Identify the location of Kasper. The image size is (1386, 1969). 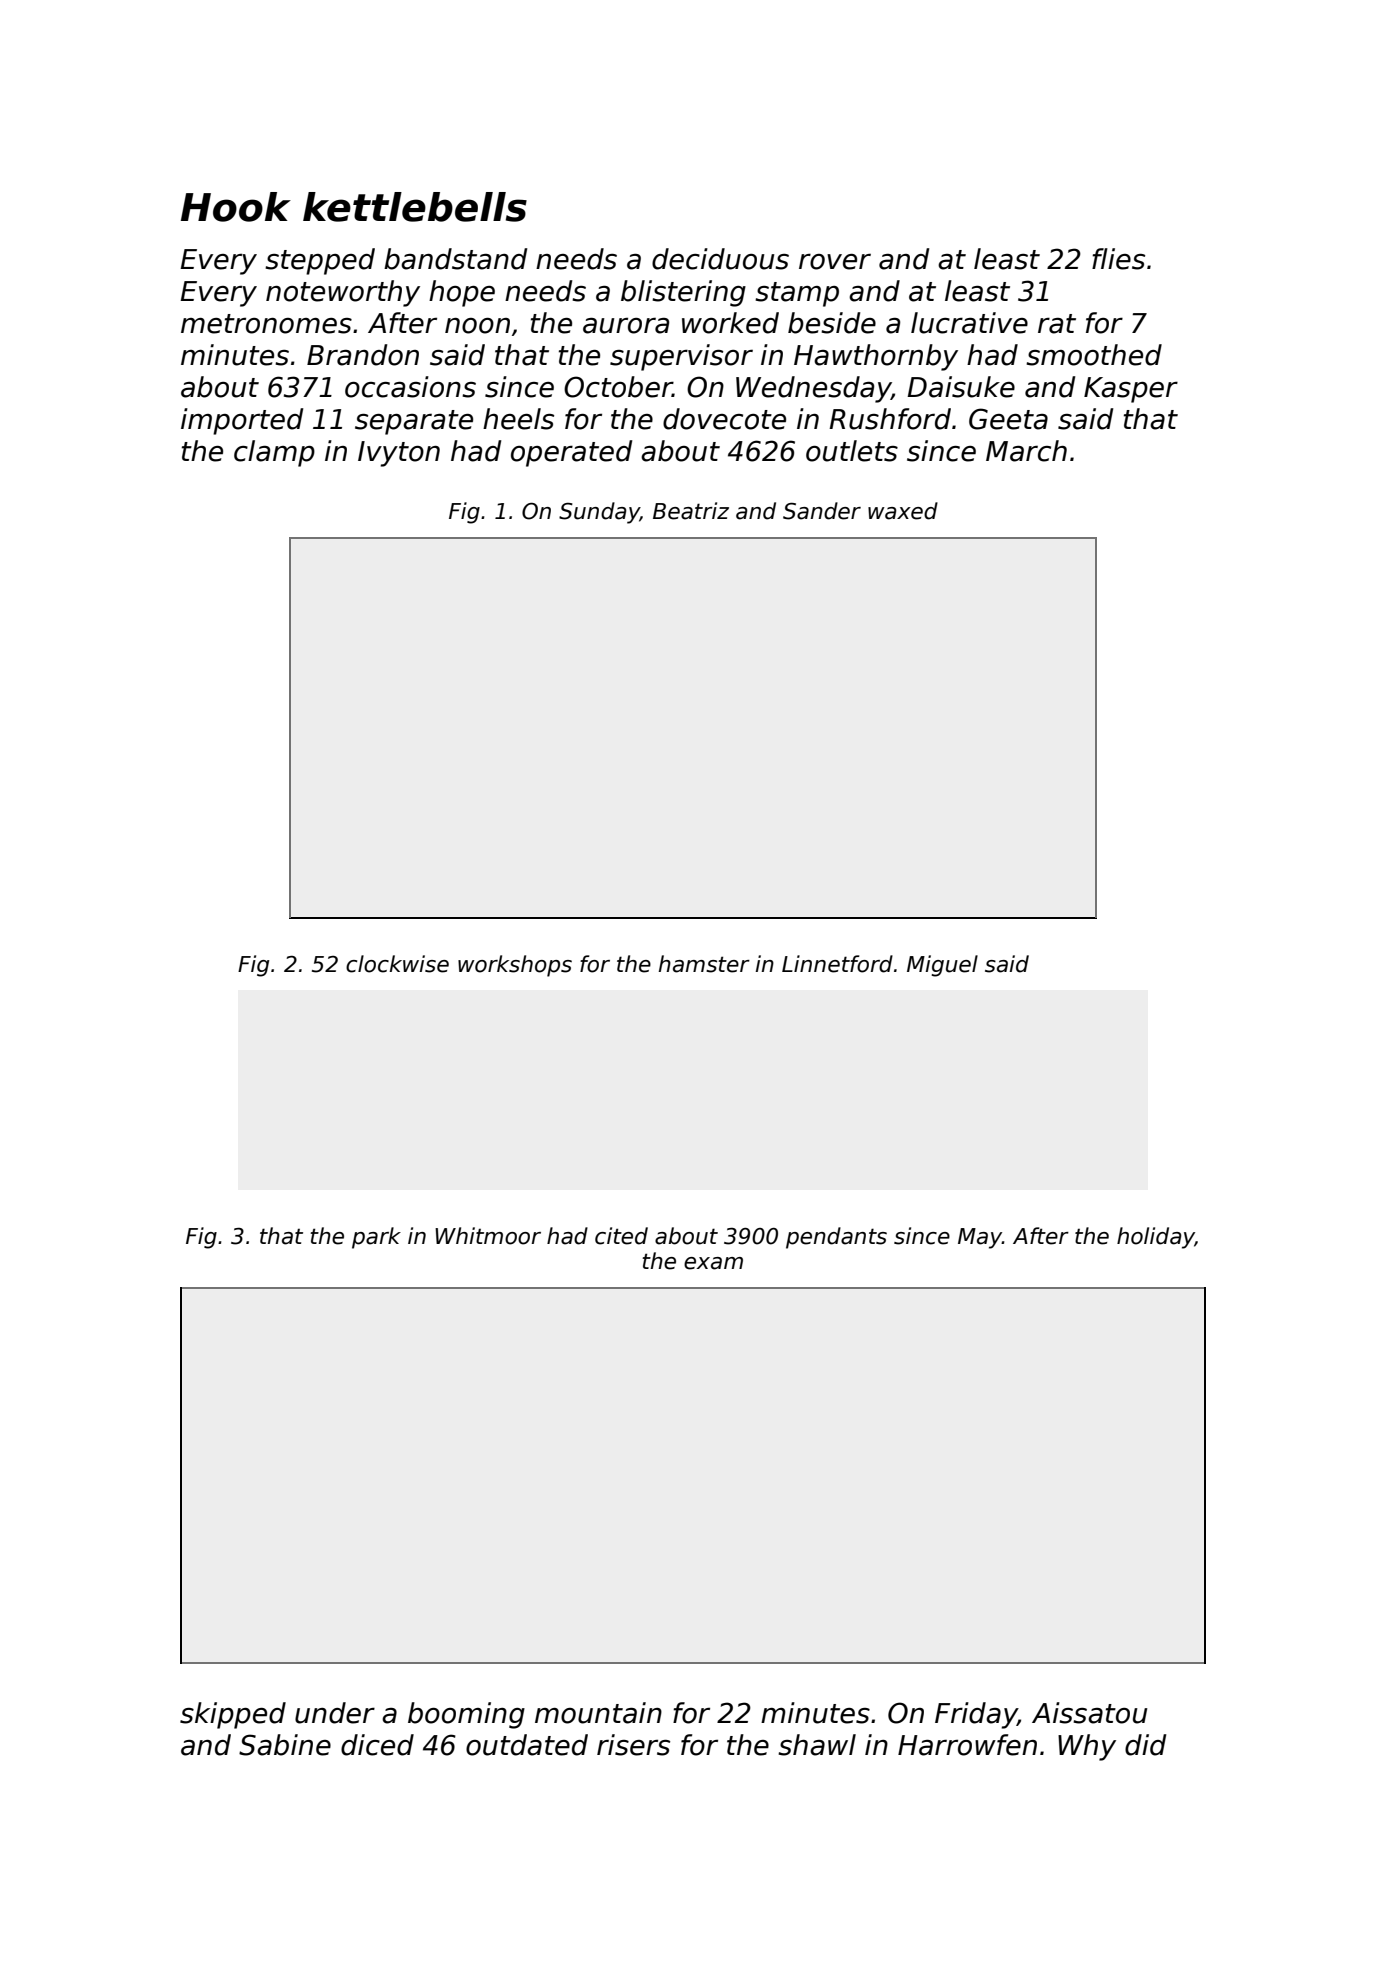
(1131, 390).
